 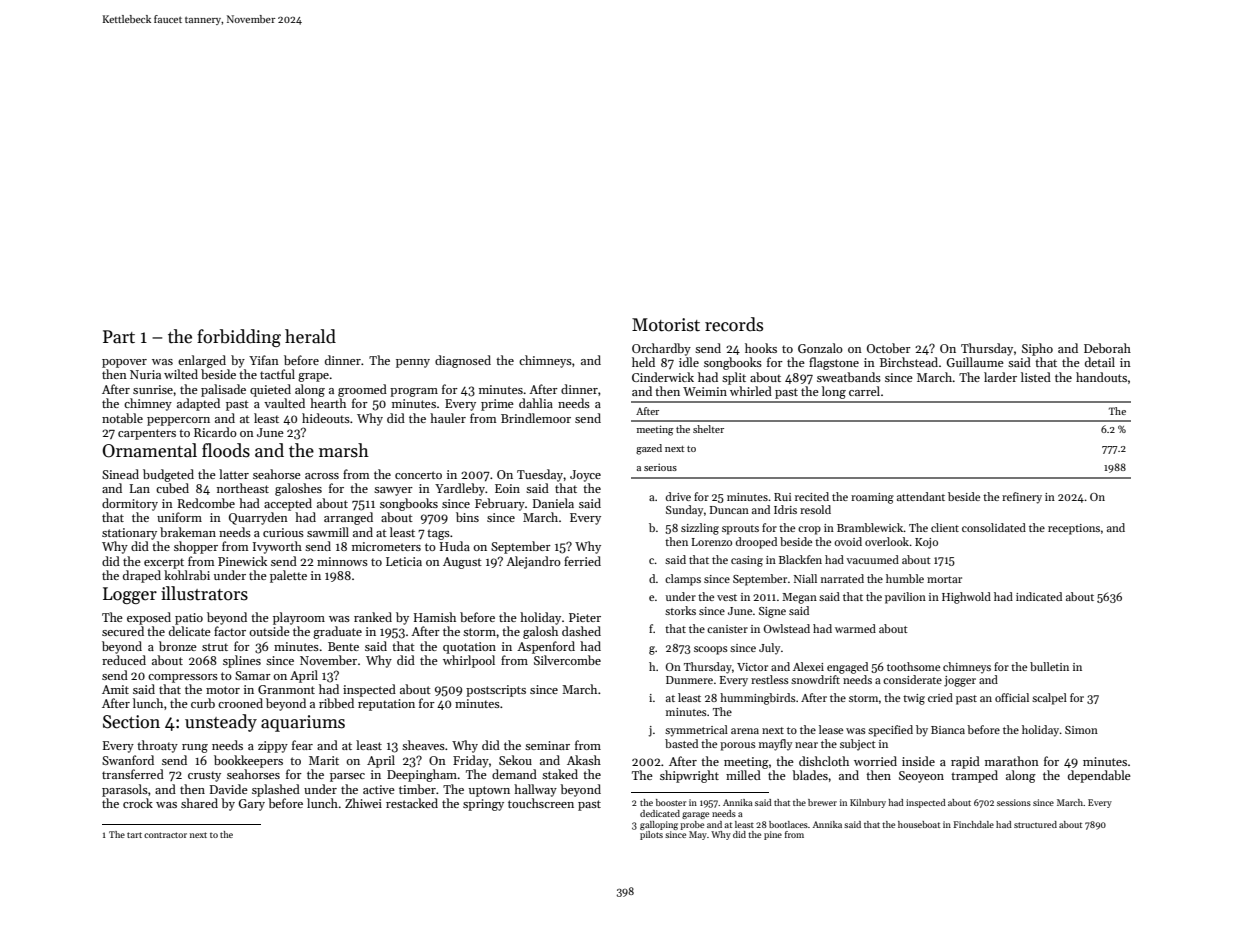 What do you see at coordinates (567, 660) in the document?
I see `Silvercombe` at bounding box center [567, 660].
